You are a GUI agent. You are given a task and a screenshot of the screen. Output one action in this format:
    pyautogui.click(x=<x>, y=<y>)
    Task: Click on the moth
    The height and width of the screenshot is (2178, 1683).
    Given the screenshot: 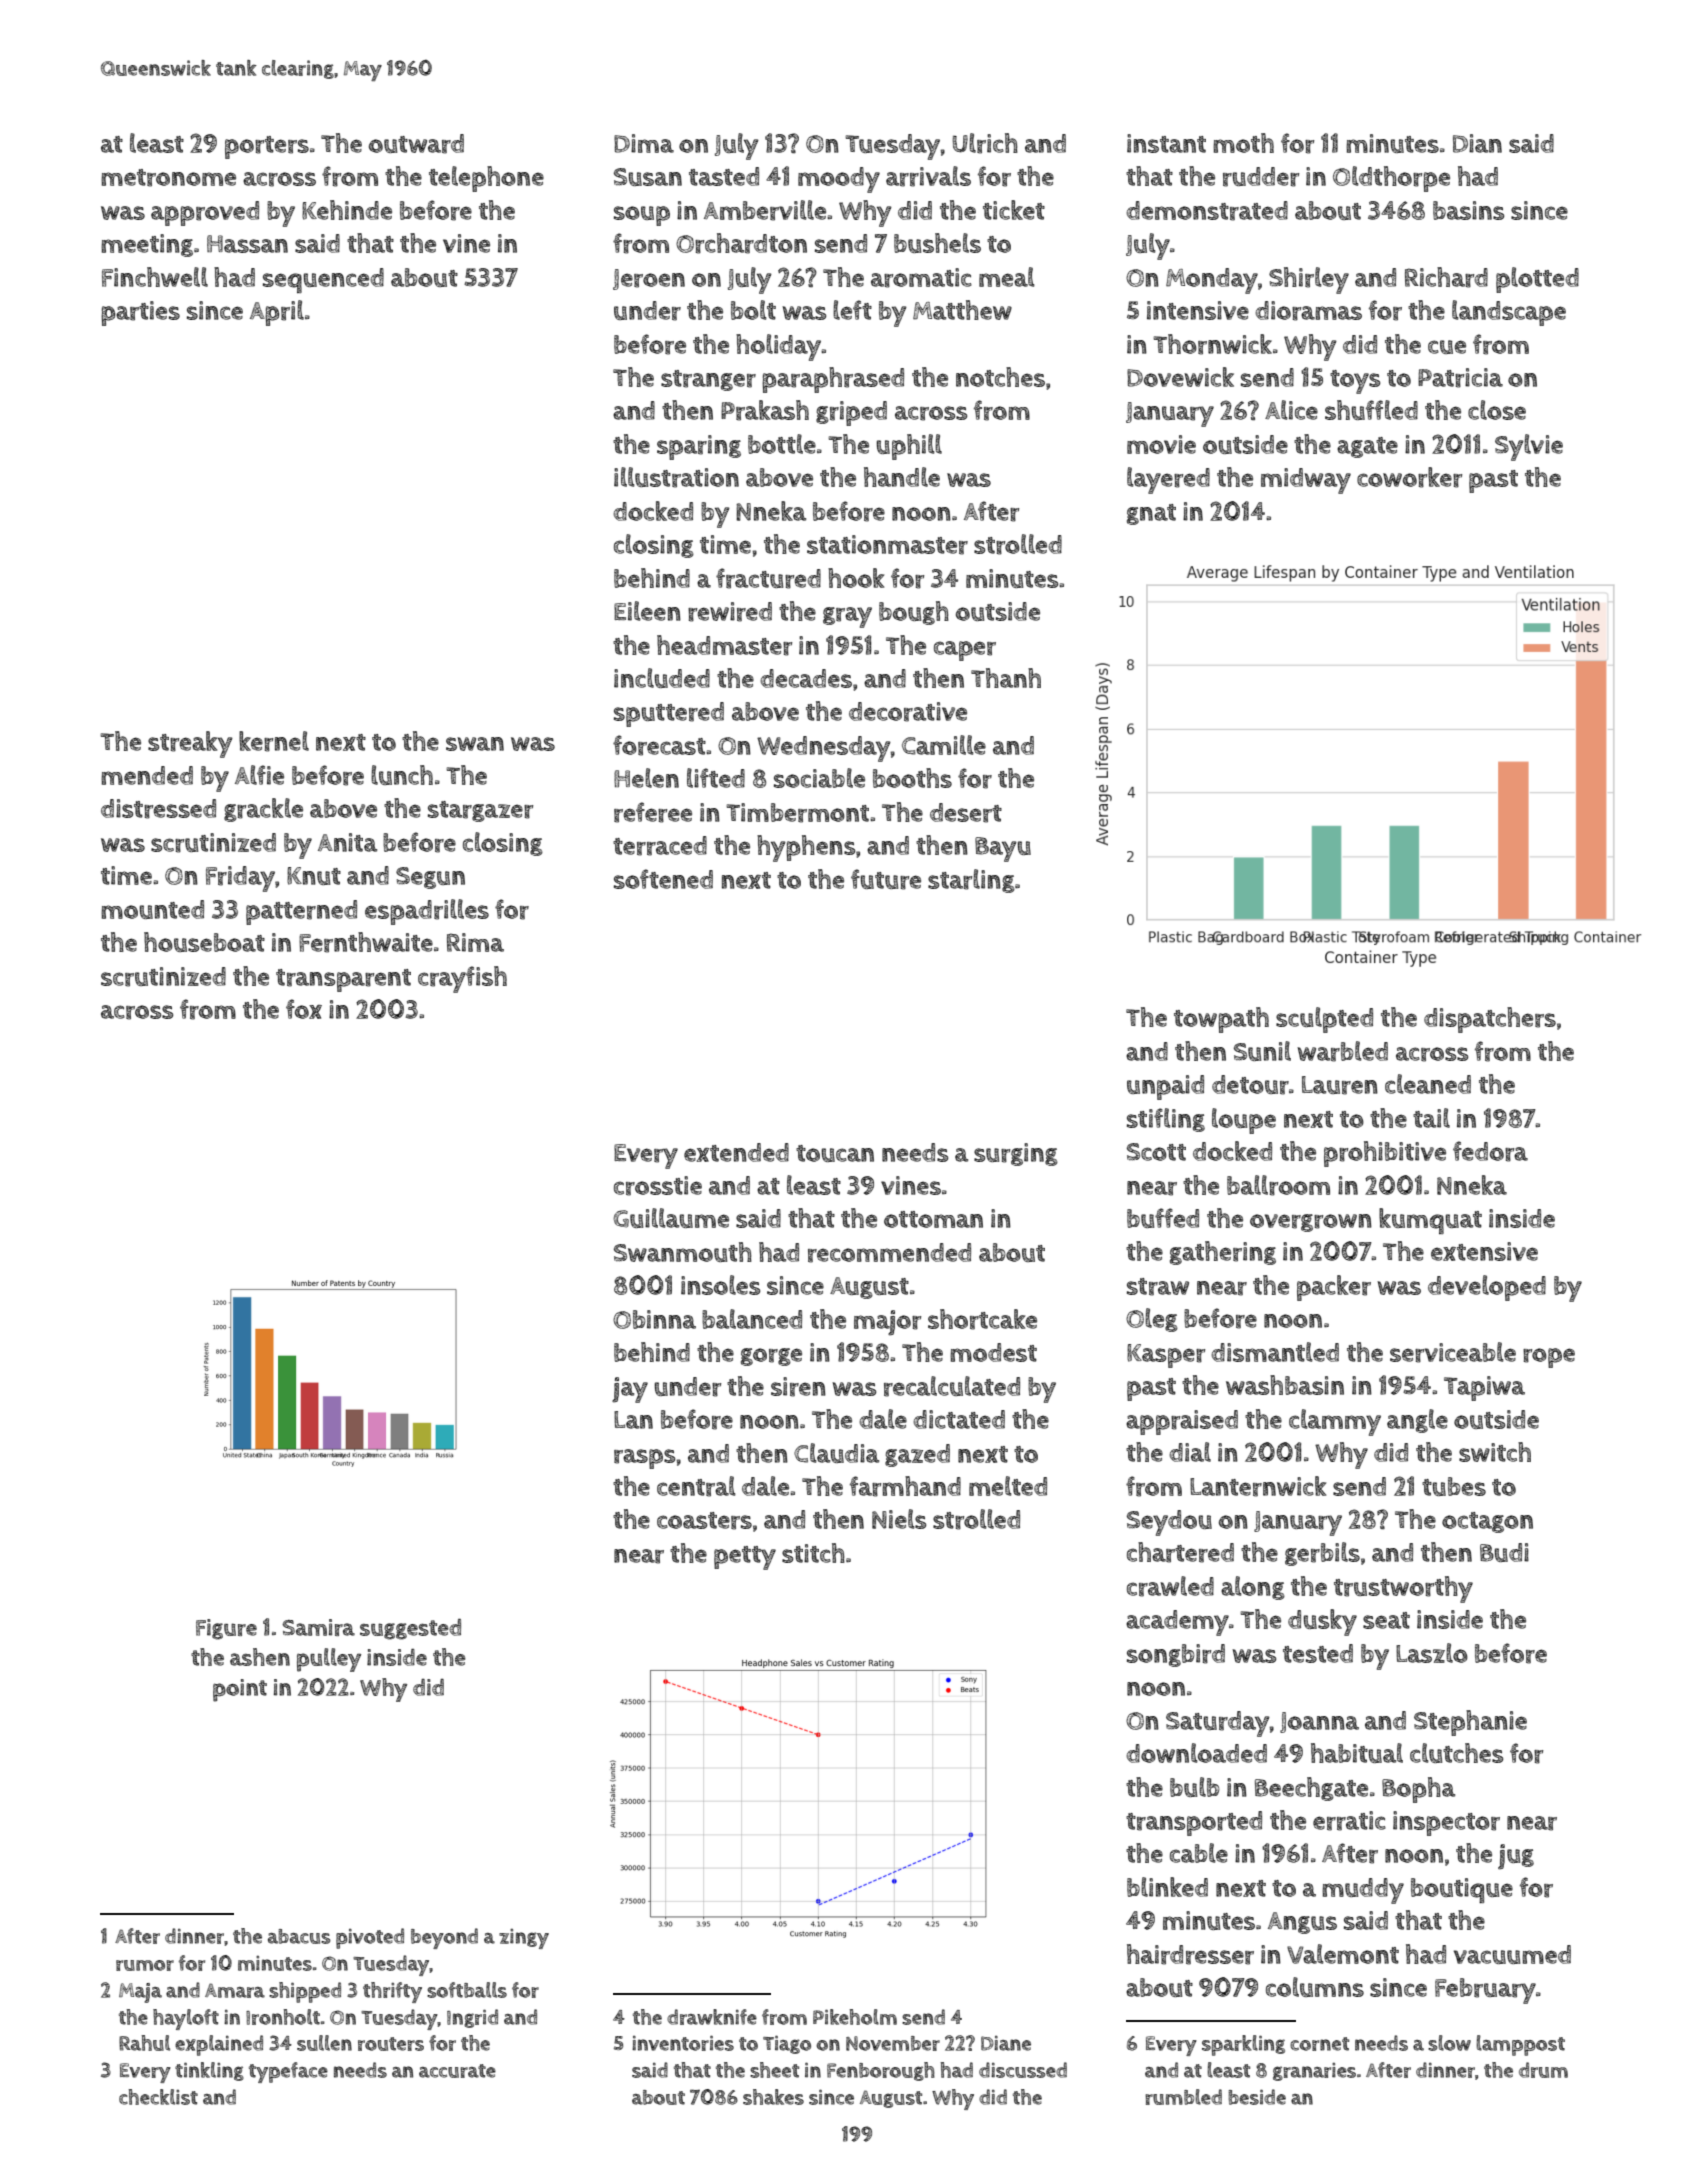 What is the action you would take?
    pyautogui.click(x=1243, y=143)
